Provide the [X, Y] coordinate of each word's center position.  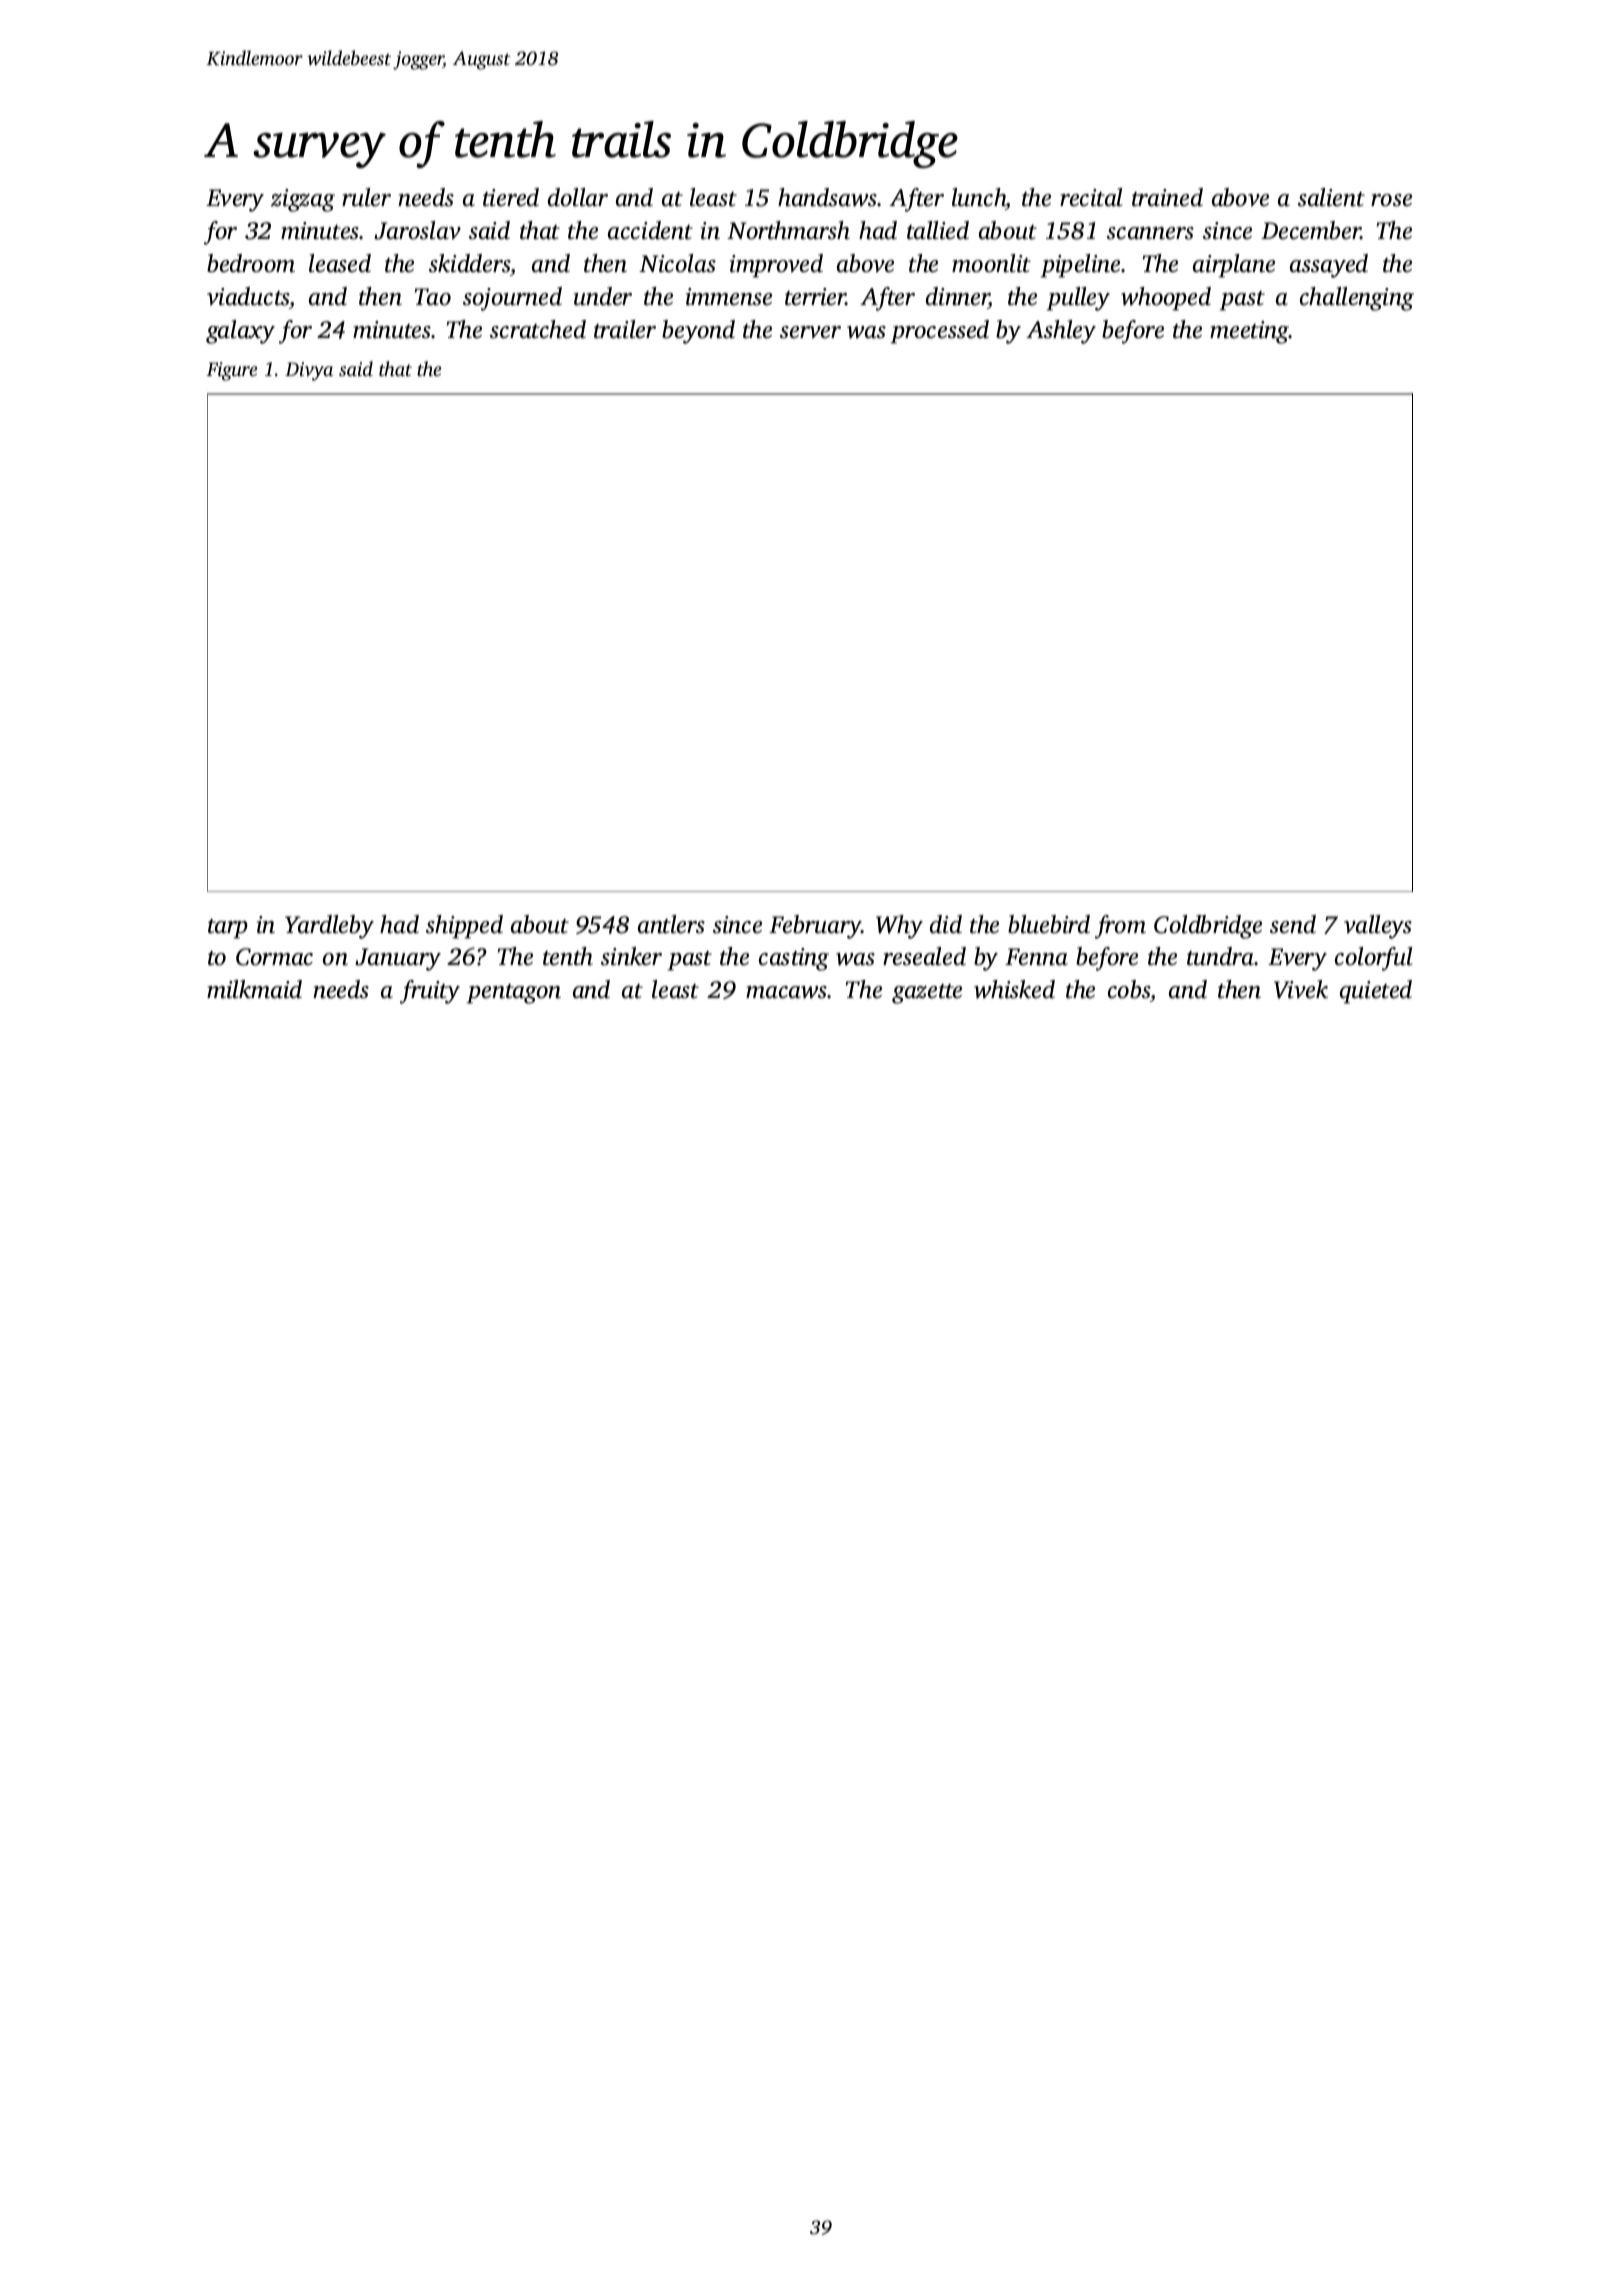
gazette [927, 994]
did [946, 924]
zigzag [303, 200]
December [1311, 230]
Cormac [274, 957]
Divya [309, 371]
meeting [1249, 332]
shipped [464, 927]
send [1293, 924]
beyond [698, 332]
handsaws [827, 197]
